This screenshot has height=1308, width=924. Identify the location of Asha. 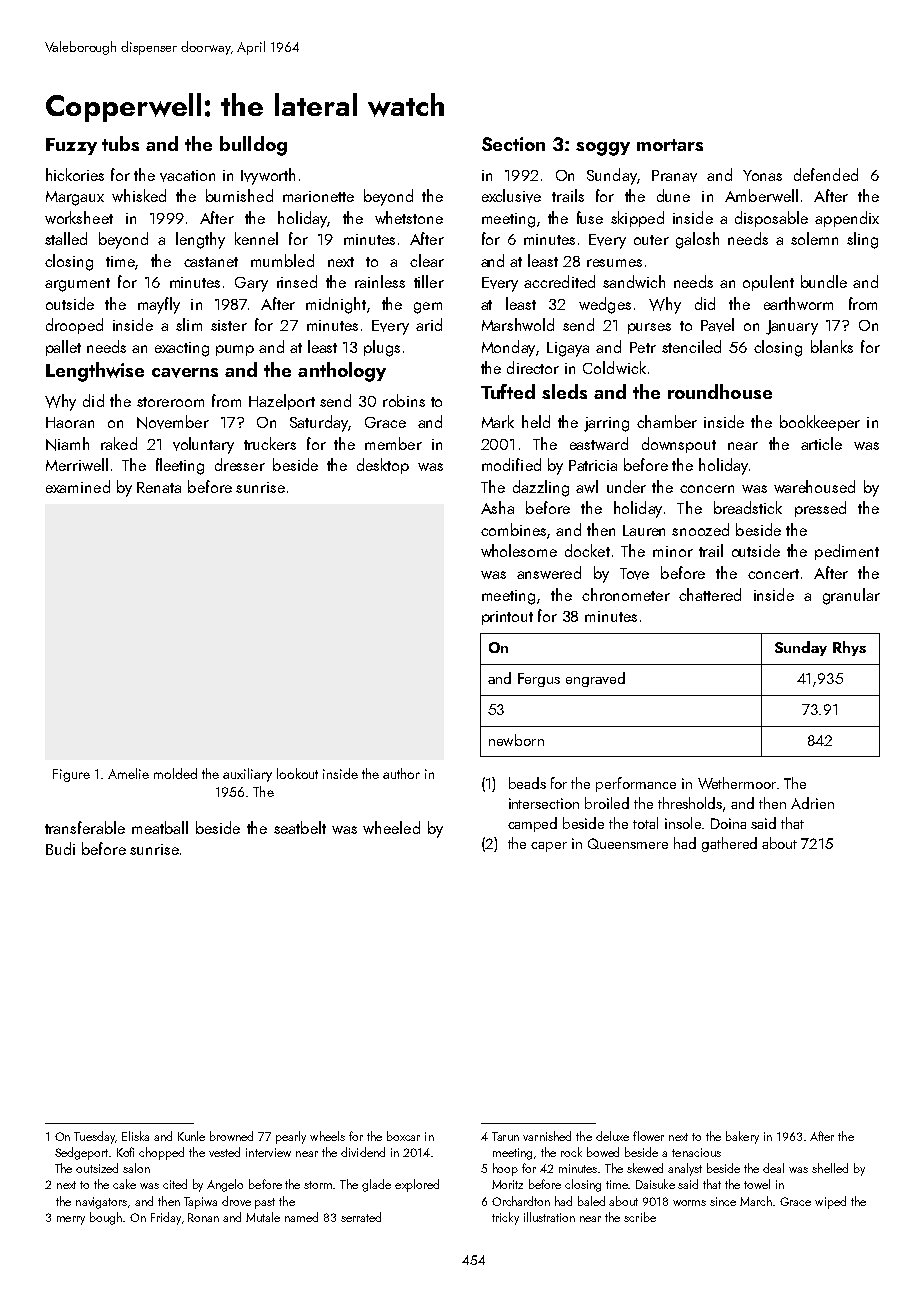
(497, 507).
